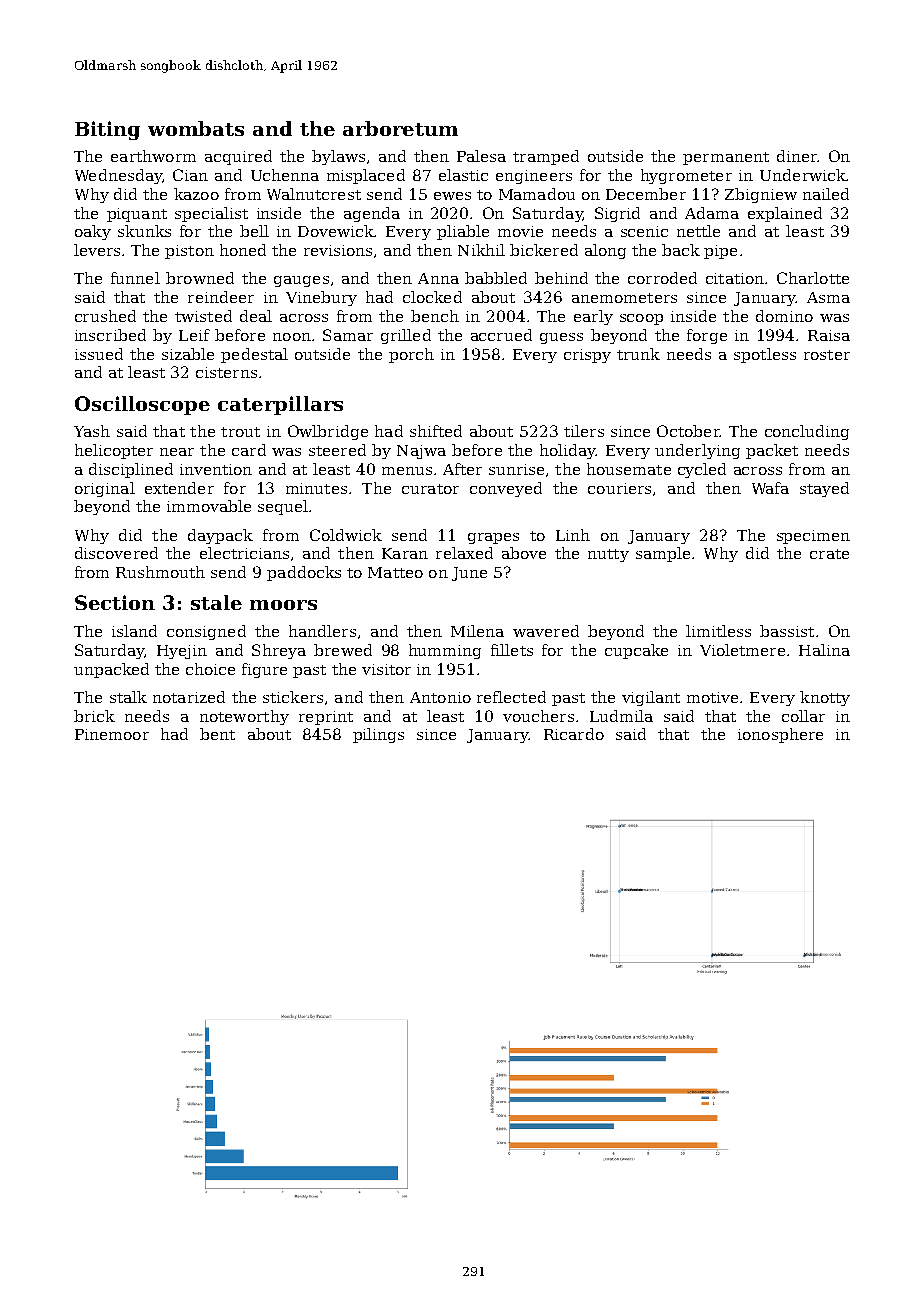  Describe the element at coordinates (107, 130) in the image. I see `Biting` at that location.
